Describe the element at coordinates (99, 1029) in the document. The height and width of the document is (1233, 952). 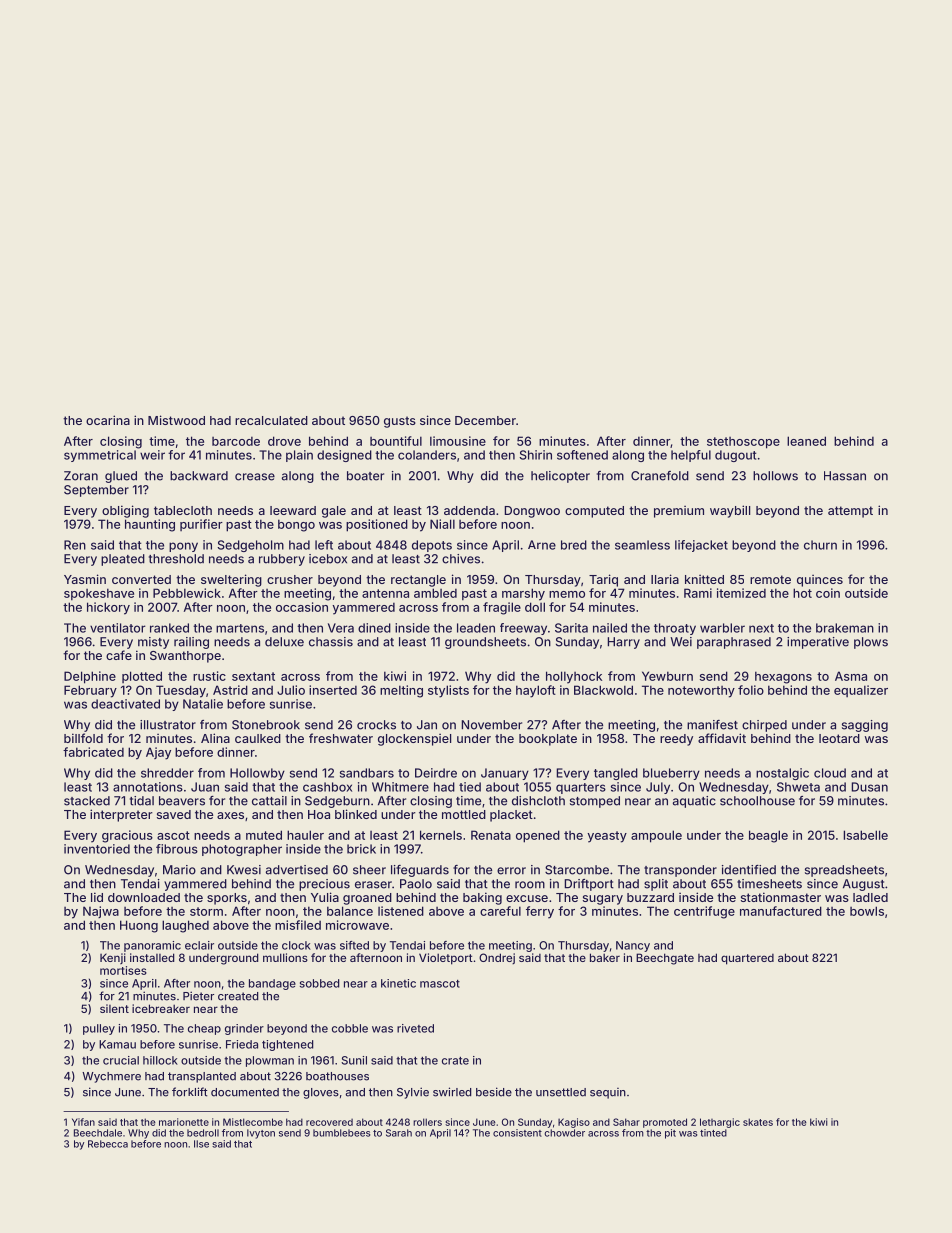
I see `pulley` at that location.
